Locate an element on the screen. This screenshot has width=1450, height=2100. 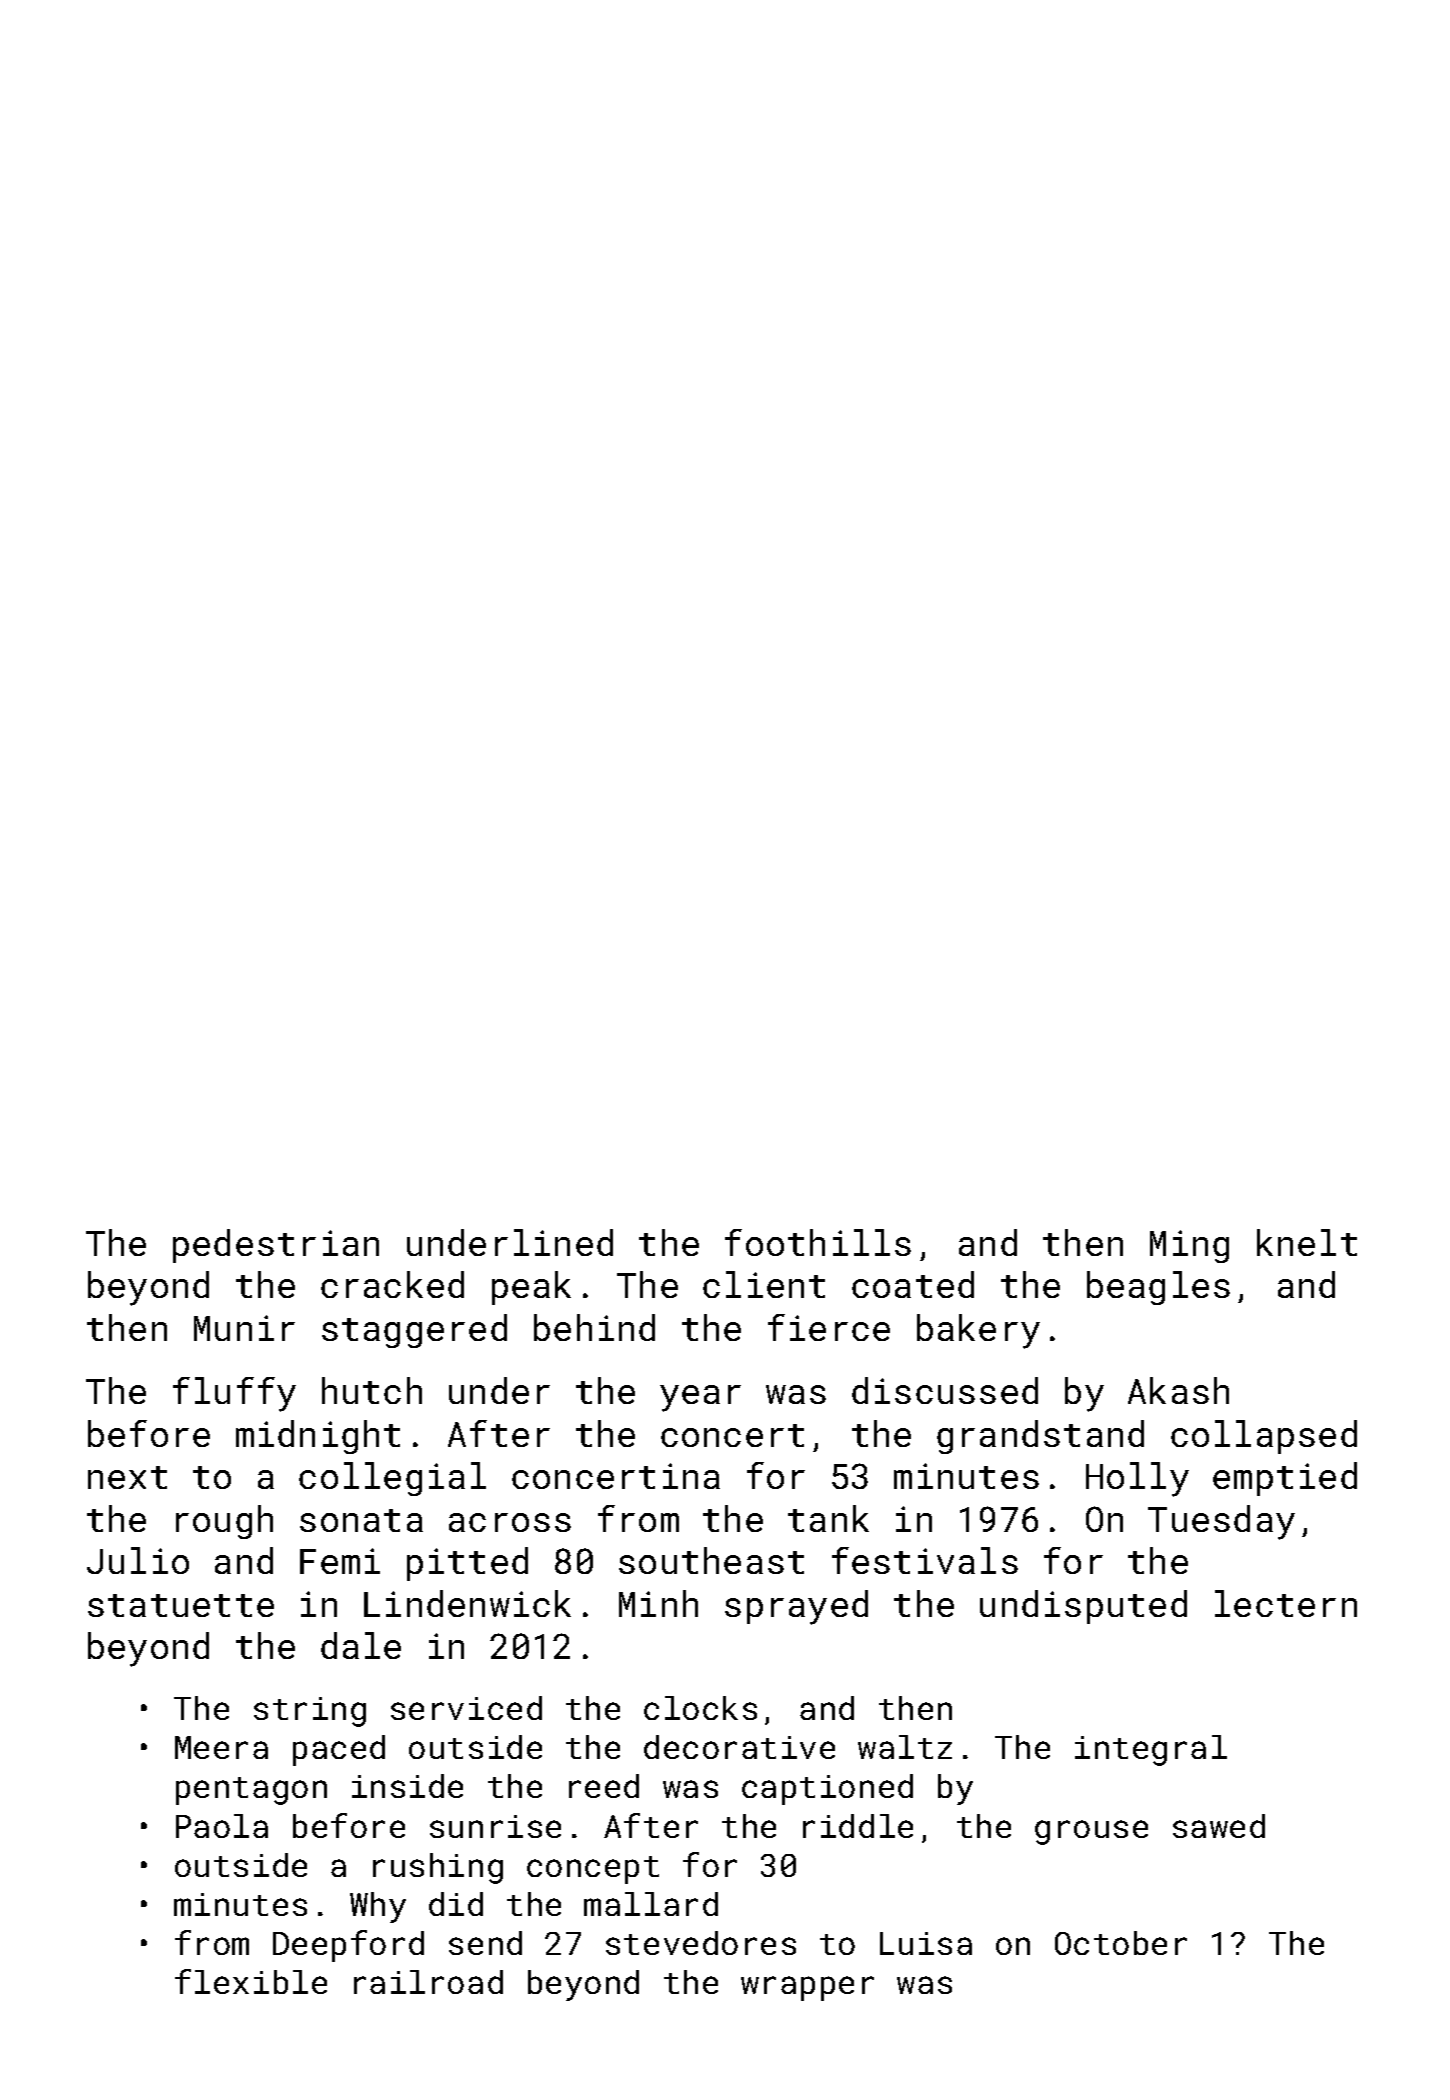
Munir is located at coordinates (244, 1328).
